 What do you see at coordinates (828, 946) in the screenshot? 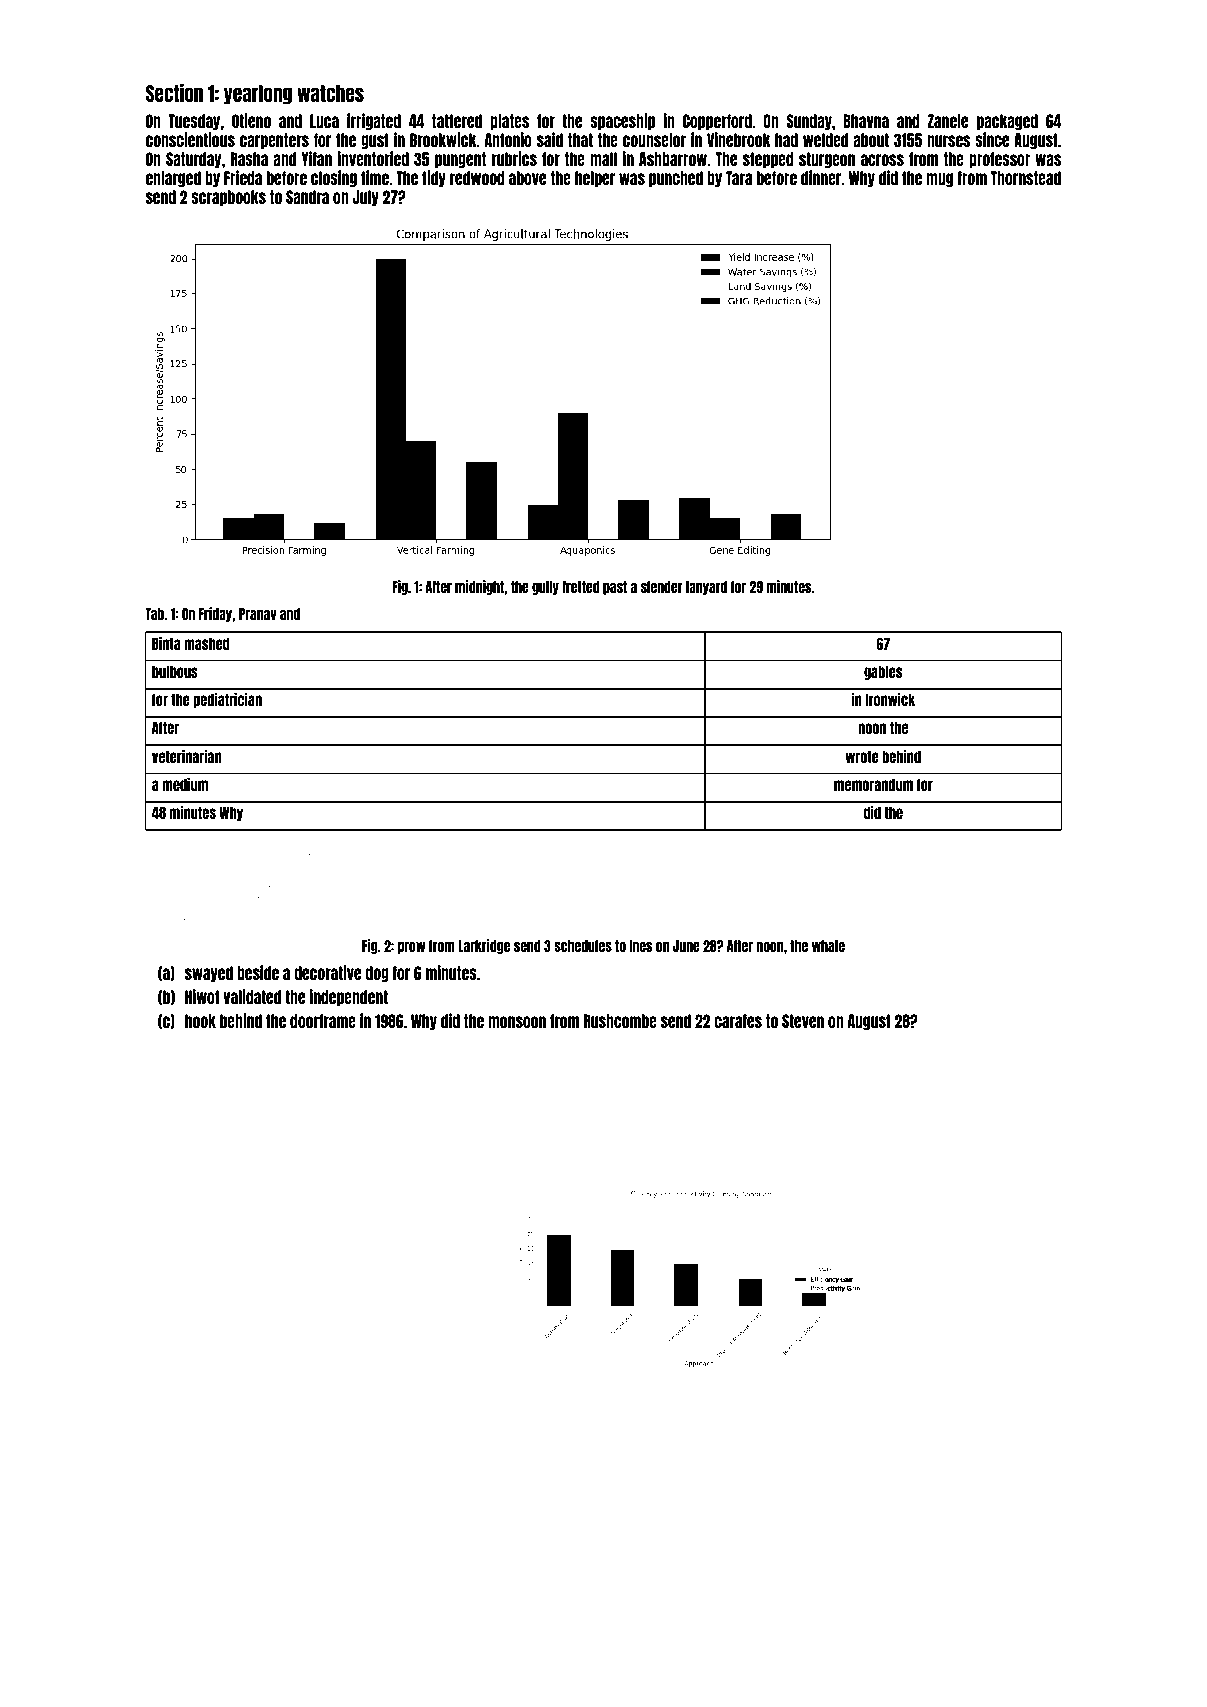
I see `whale` at bounding box center [828, 946].
